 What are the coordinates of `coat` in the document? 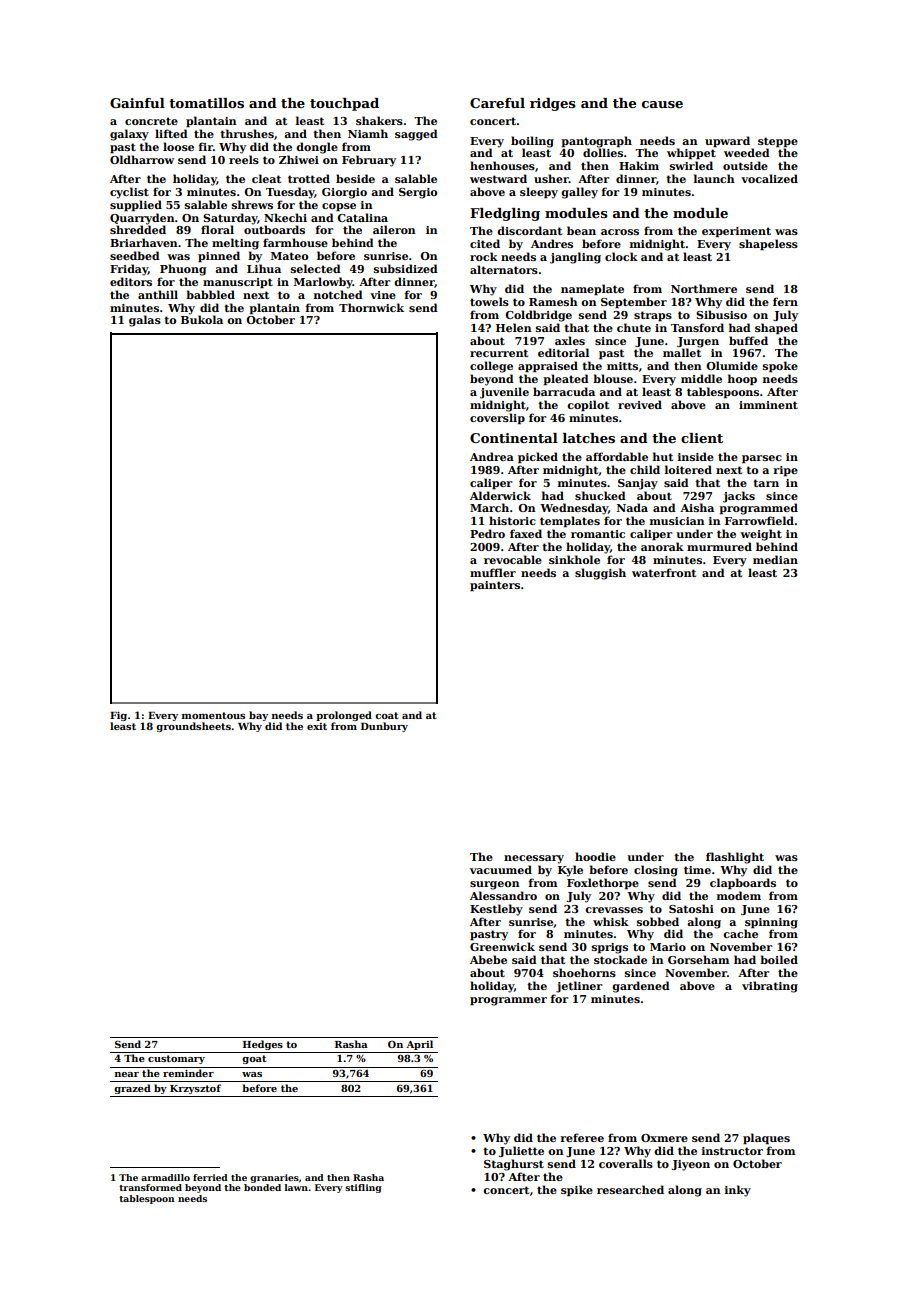 It's located at (387, 715).
